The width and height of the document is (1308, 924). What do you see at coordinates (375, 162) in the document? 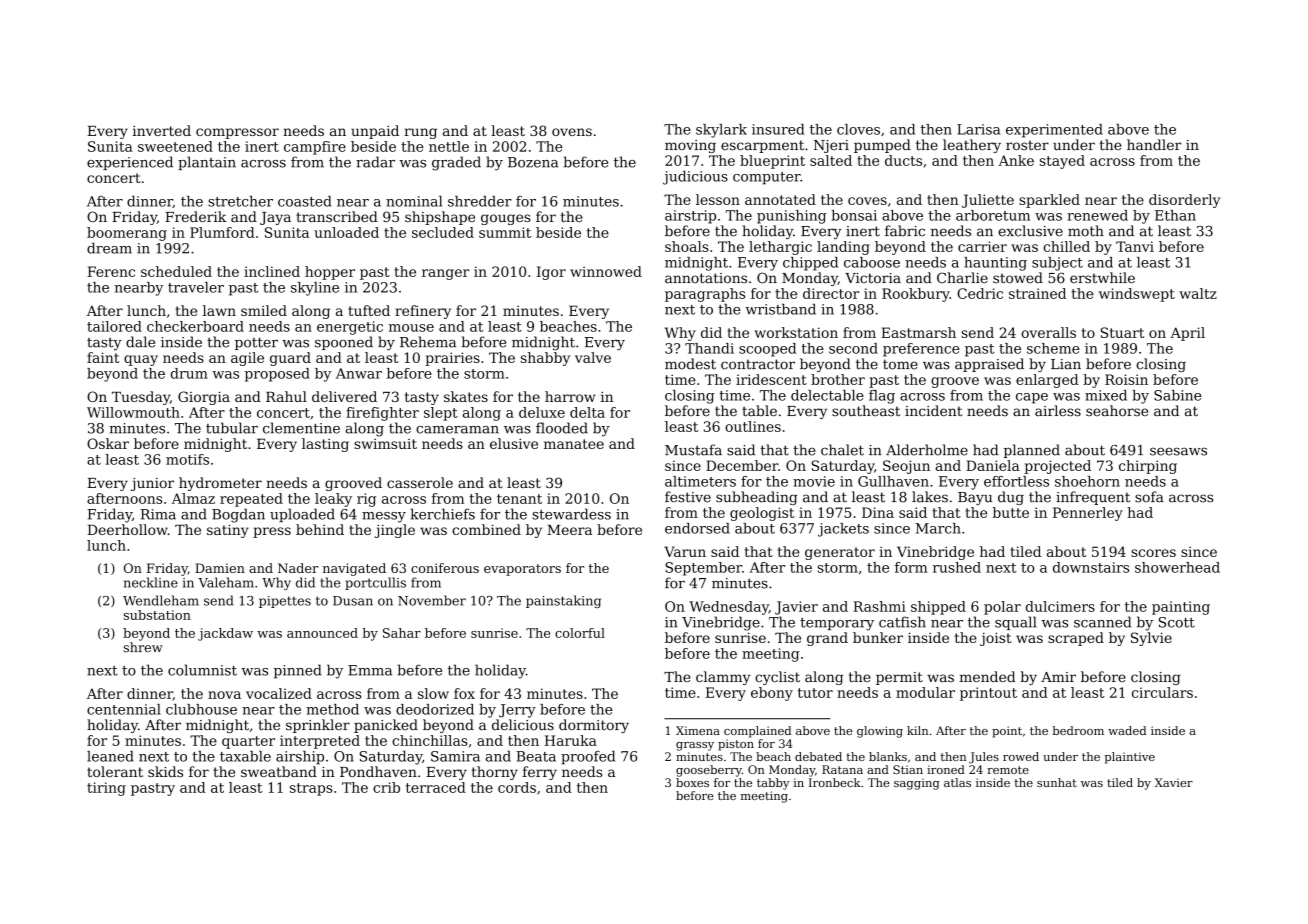
I see `radar` at bounding box center [375, 162].
